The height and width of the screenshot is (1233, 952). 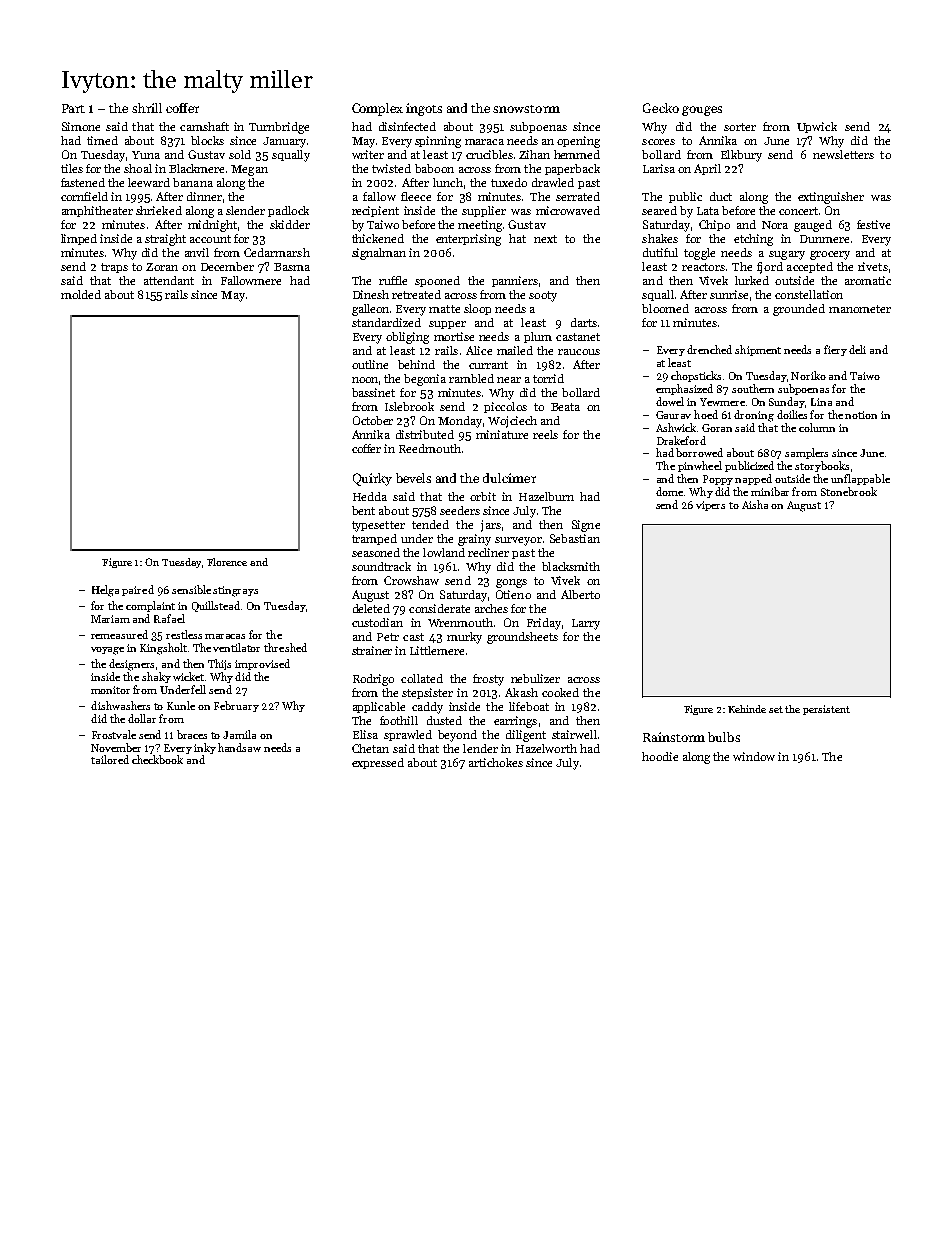 What do you see at coordinates (416, 196) in the screenshot?
I see `fleece` at bounding box center [416, 196].
